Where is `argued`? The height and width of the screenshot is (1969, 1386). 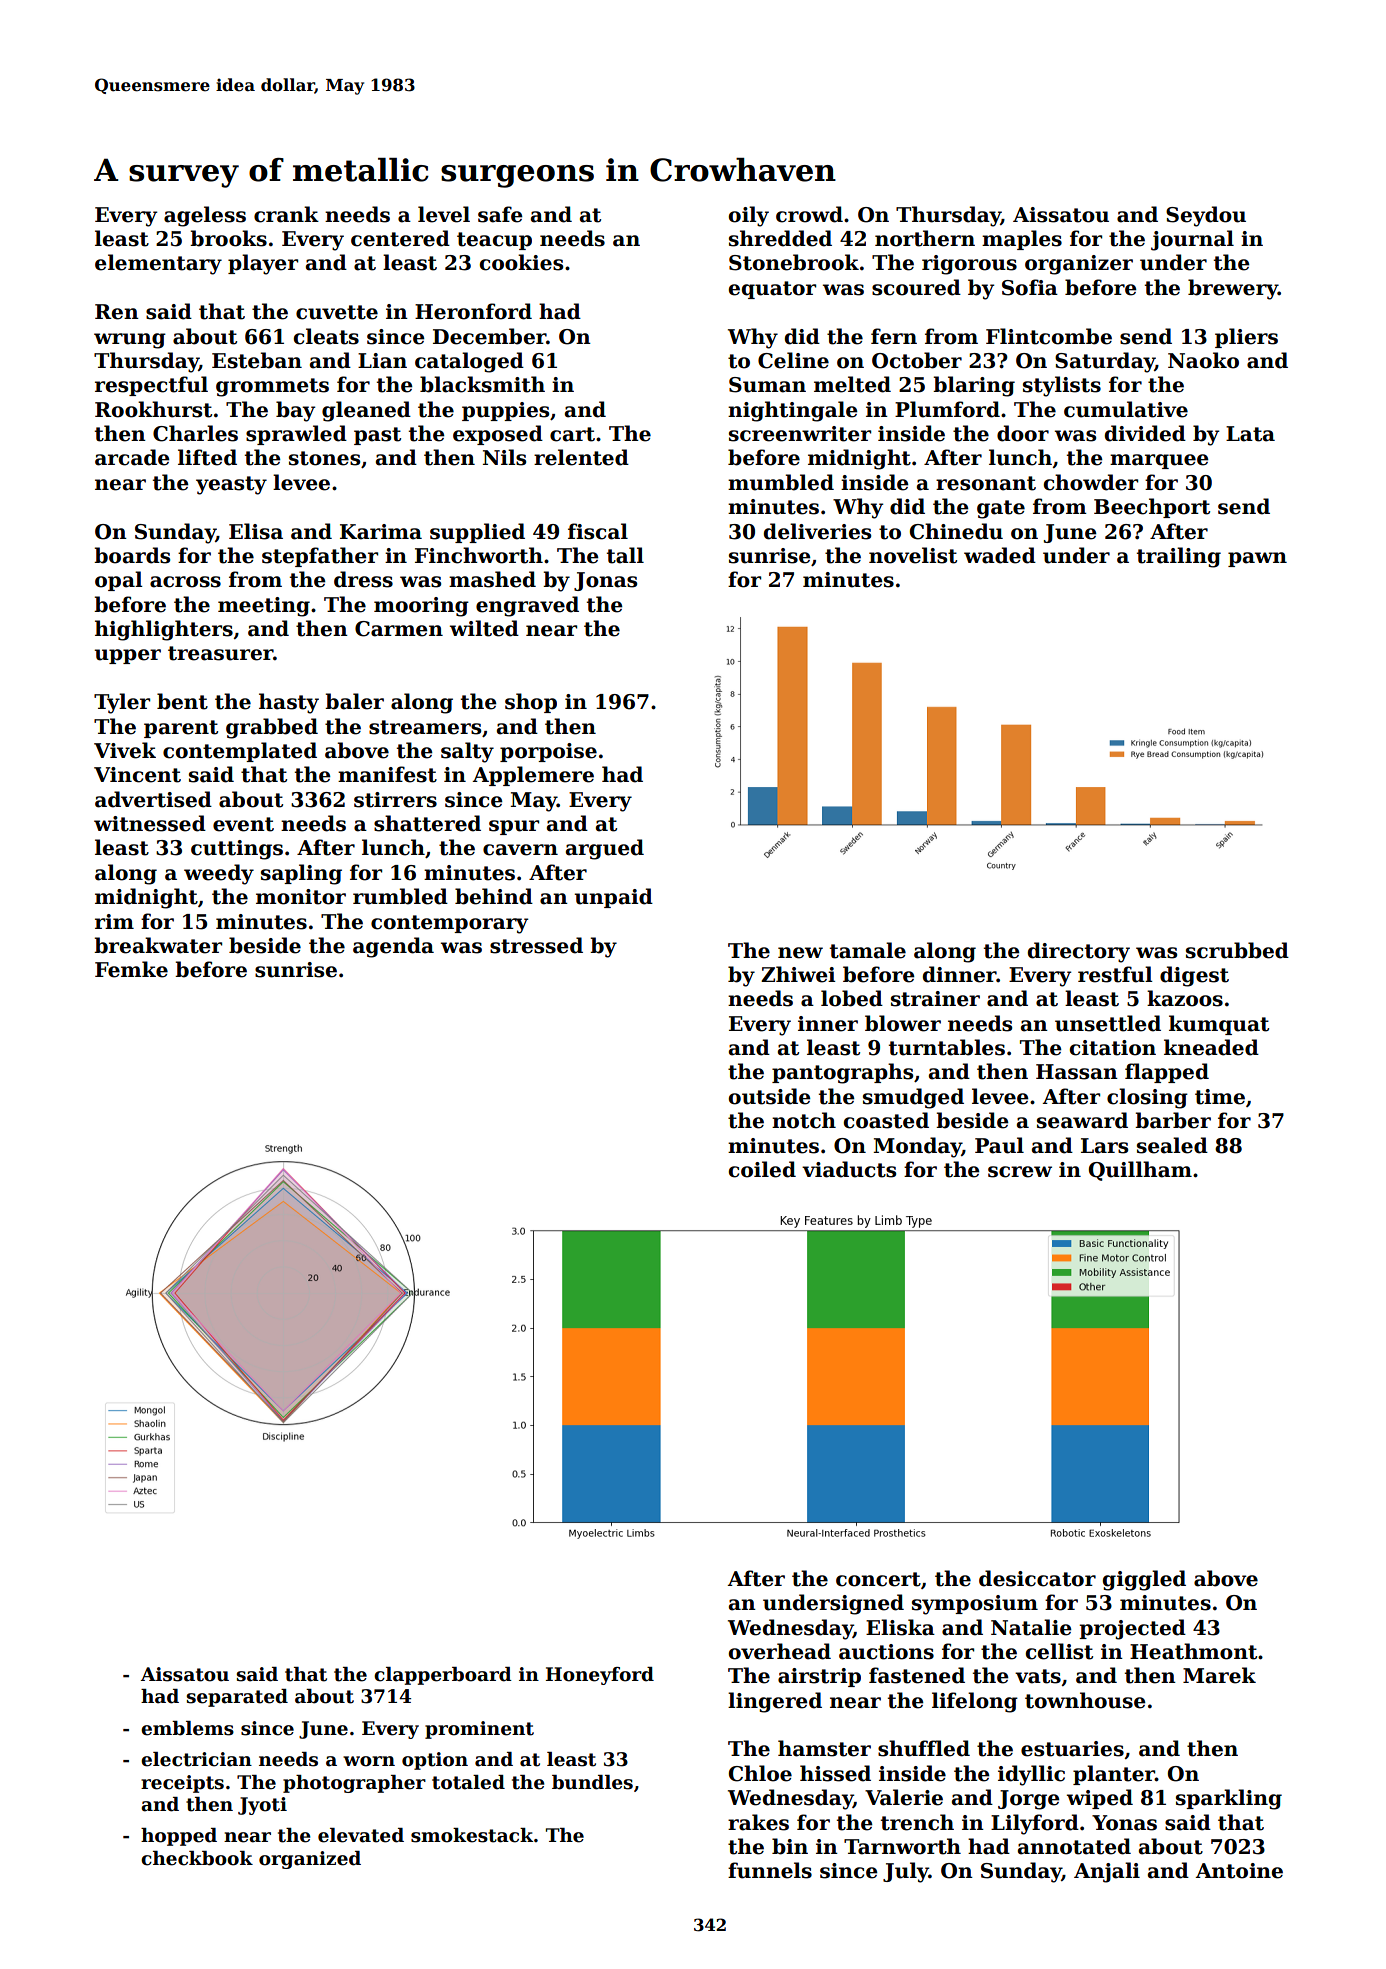 argued is located at coordinates (605, 849).
